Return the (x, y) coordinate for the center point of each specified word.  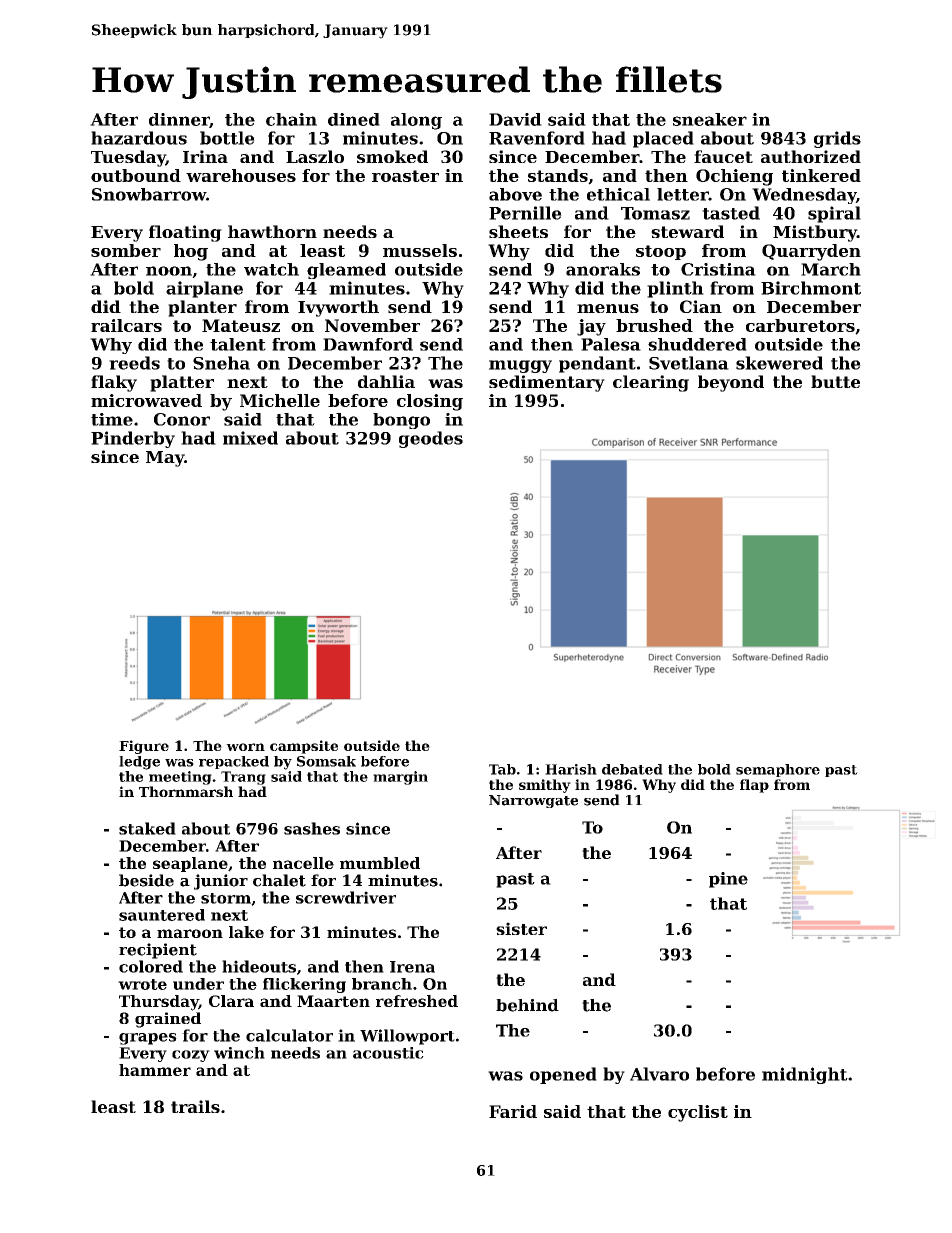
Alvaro (659, 1074)
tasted (731, 213)
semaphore (778, 770)
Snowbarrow (149, 194)
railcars (126, 325)
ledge (139, 763)
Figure (144, 747)
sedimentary (547, 383)
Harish (571, 769)
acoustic (388, 1053)
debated (632, 769)
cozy (191, 1056)
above (515, 194)
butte (835, 381)
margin (400, 778)
